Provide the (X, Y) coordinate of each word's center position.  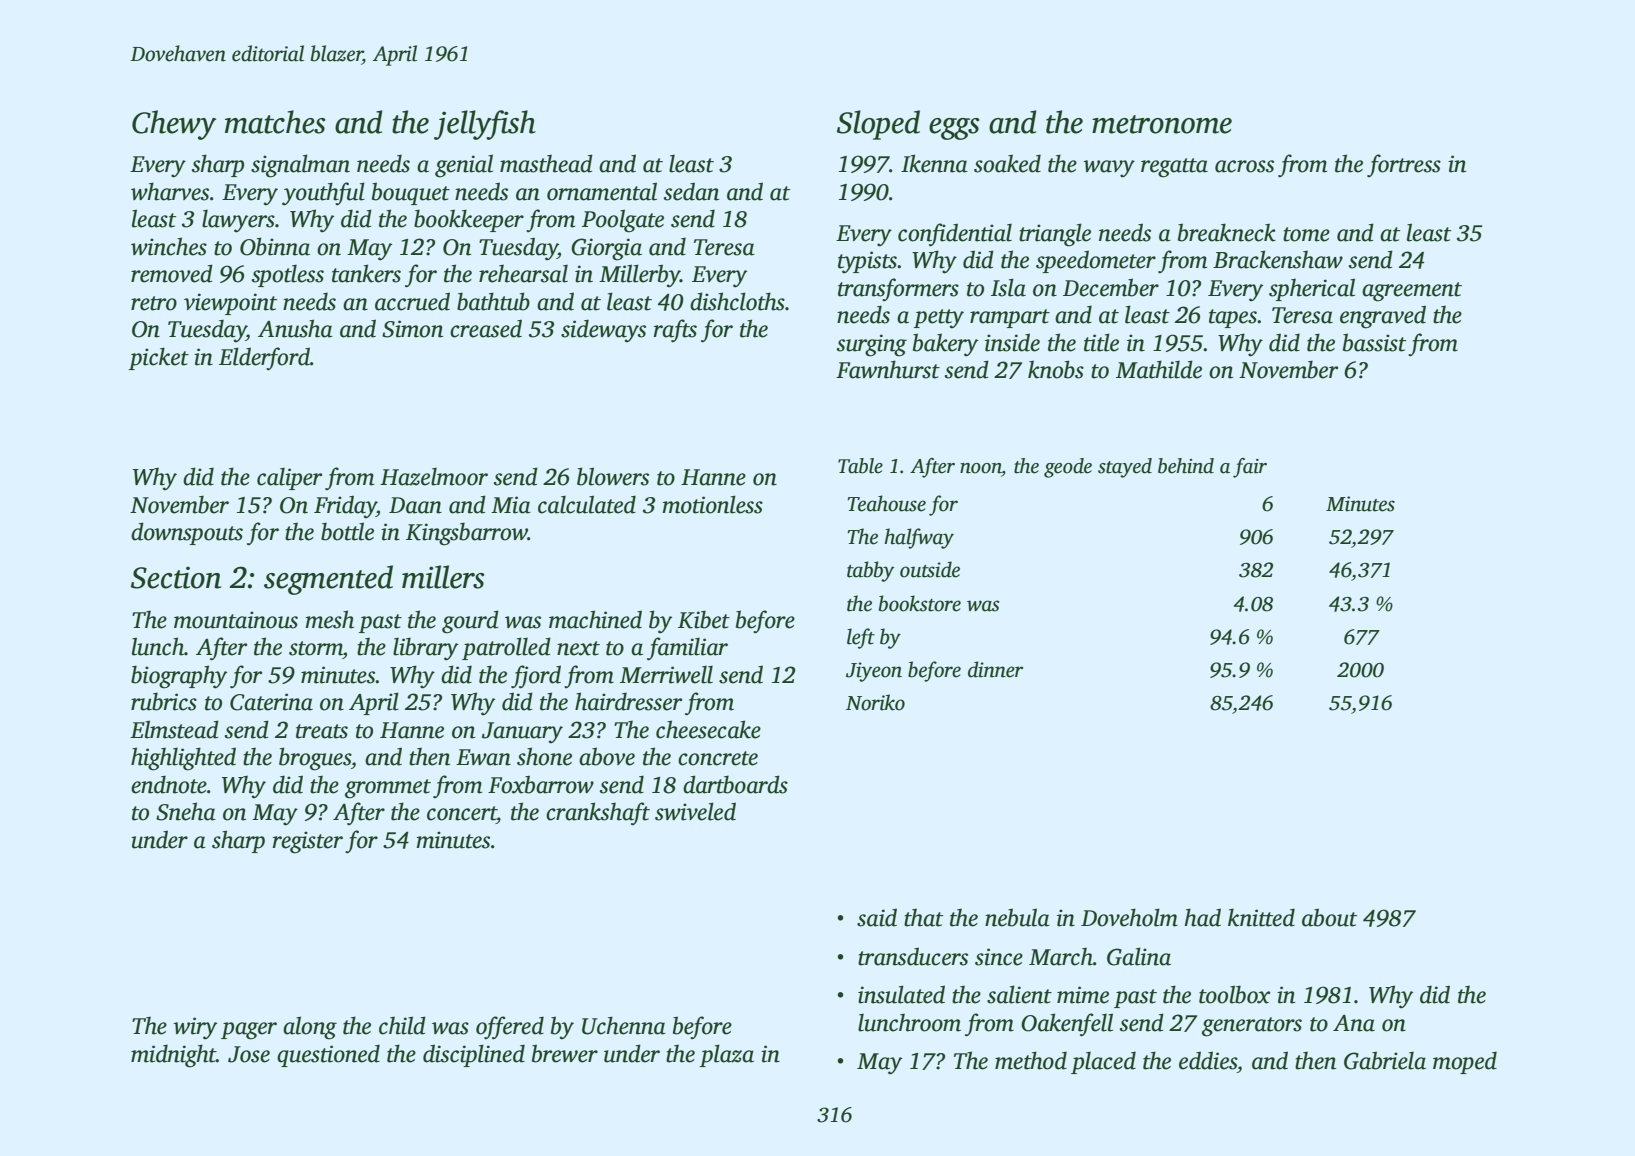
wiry (195, 1028)
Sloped (878, 125)
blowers (613, 476)
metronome (1162, 124)
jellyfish (485, 125)
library (425, 649)
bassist (1374, 342)
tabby (870, 571)
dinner (995, 669)
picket (159, 358)
